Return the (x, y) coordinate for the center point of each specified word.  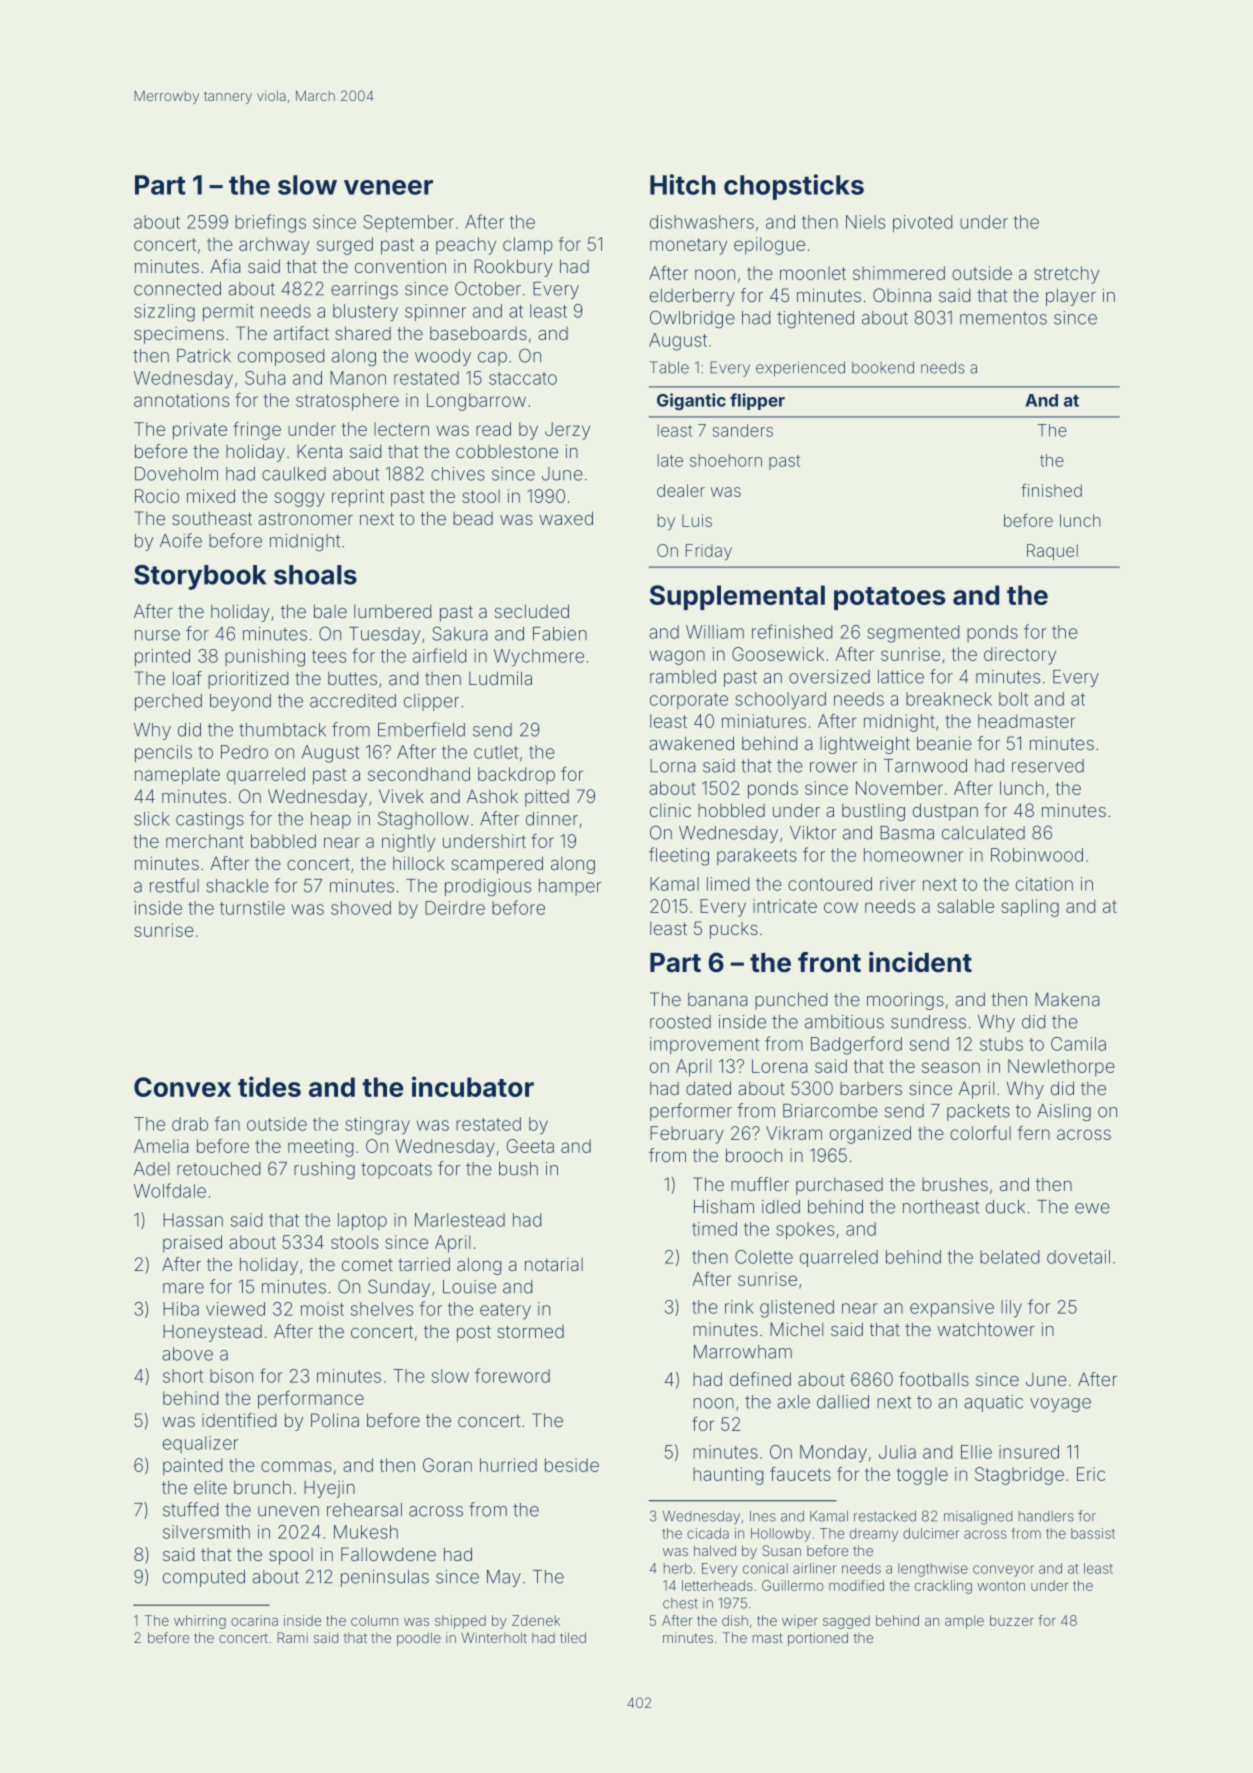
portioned (818, 1639)
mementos (1003, 318)
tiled (573, 1637)
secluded (532, 611)
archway (274, 246)
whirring (200, 1622)
